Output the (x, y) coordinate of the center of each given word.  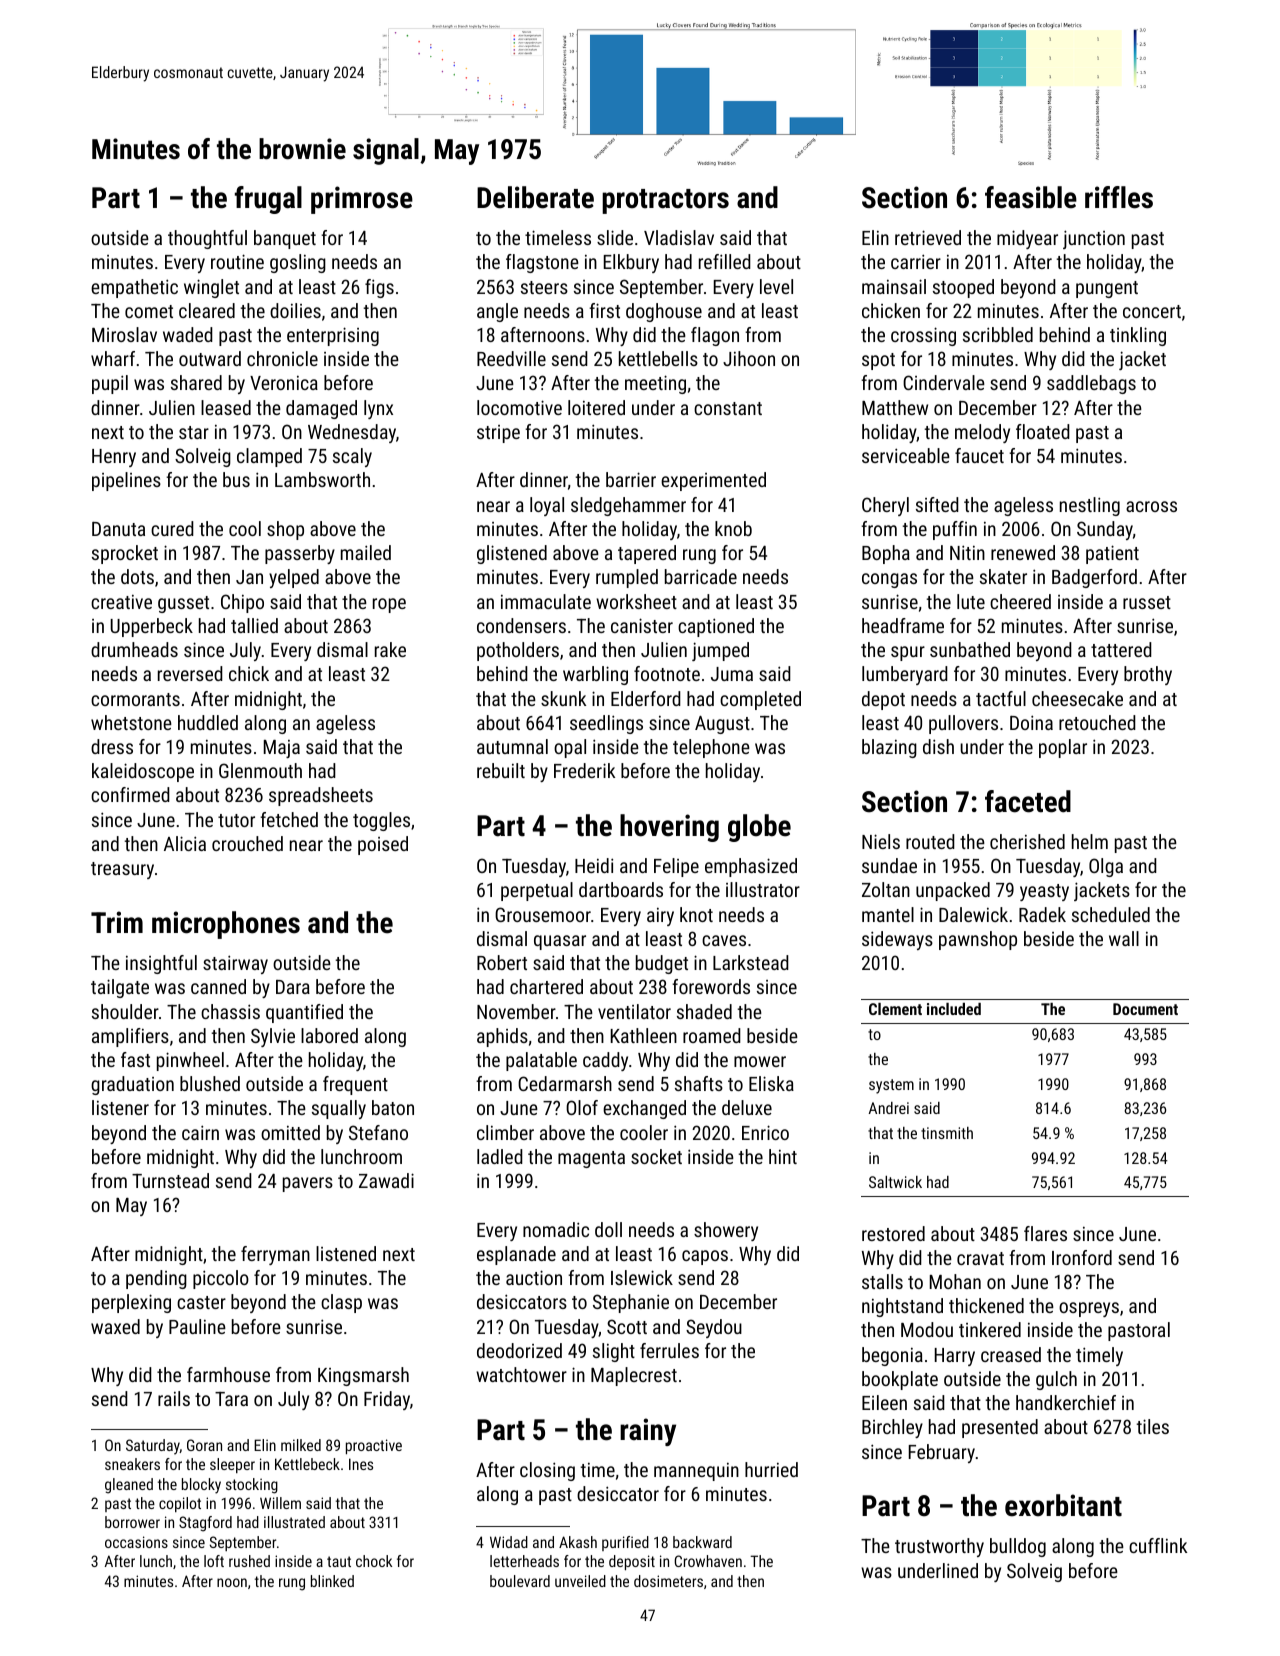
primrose (362, 200)
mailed (366, 552)
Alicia (185, 843)
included (954, 1009)
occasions (136, 1542)
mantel (888, 914)
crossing (923, 336)
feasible (1031, 197)
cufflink (1158, 1545)
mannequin (696, 1472)
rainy (648, 1432)
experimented (713, 481)
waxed (115, 1326)
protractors (665, 201)
